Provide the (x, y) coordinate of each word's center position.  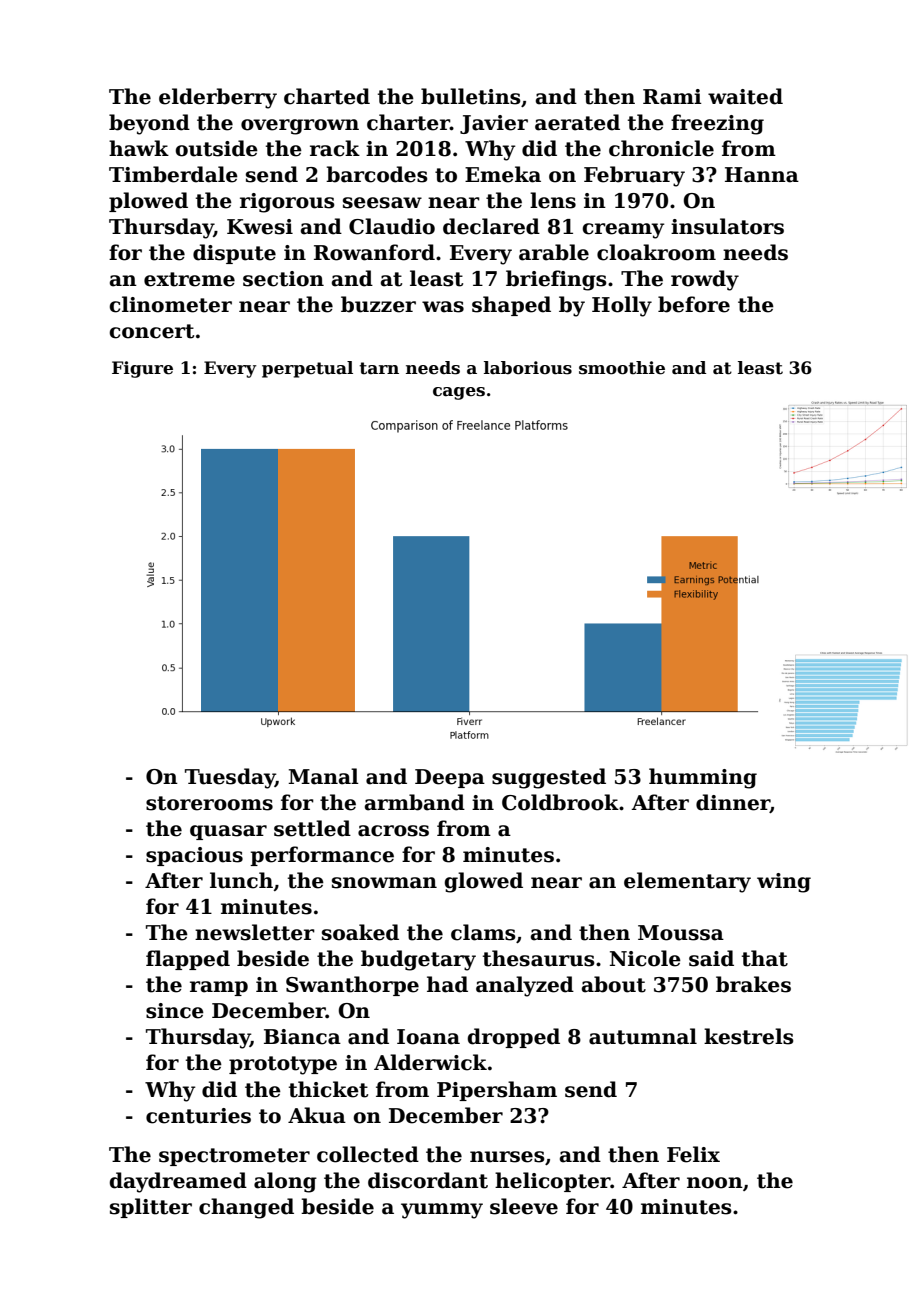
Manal (323, 776)
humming (703, 778)
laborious (528, 368)
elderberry (218, 98)
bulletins (471, 96)
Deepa (450, 778)
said (711, 958)
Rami (672, 97)
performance (322, 856)
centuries (198, 1116)
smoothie (622, 368)
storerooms (209, 803)
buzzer (378, 304)
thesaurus (539, 958)
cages (459, 393)
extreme (189, 279)
